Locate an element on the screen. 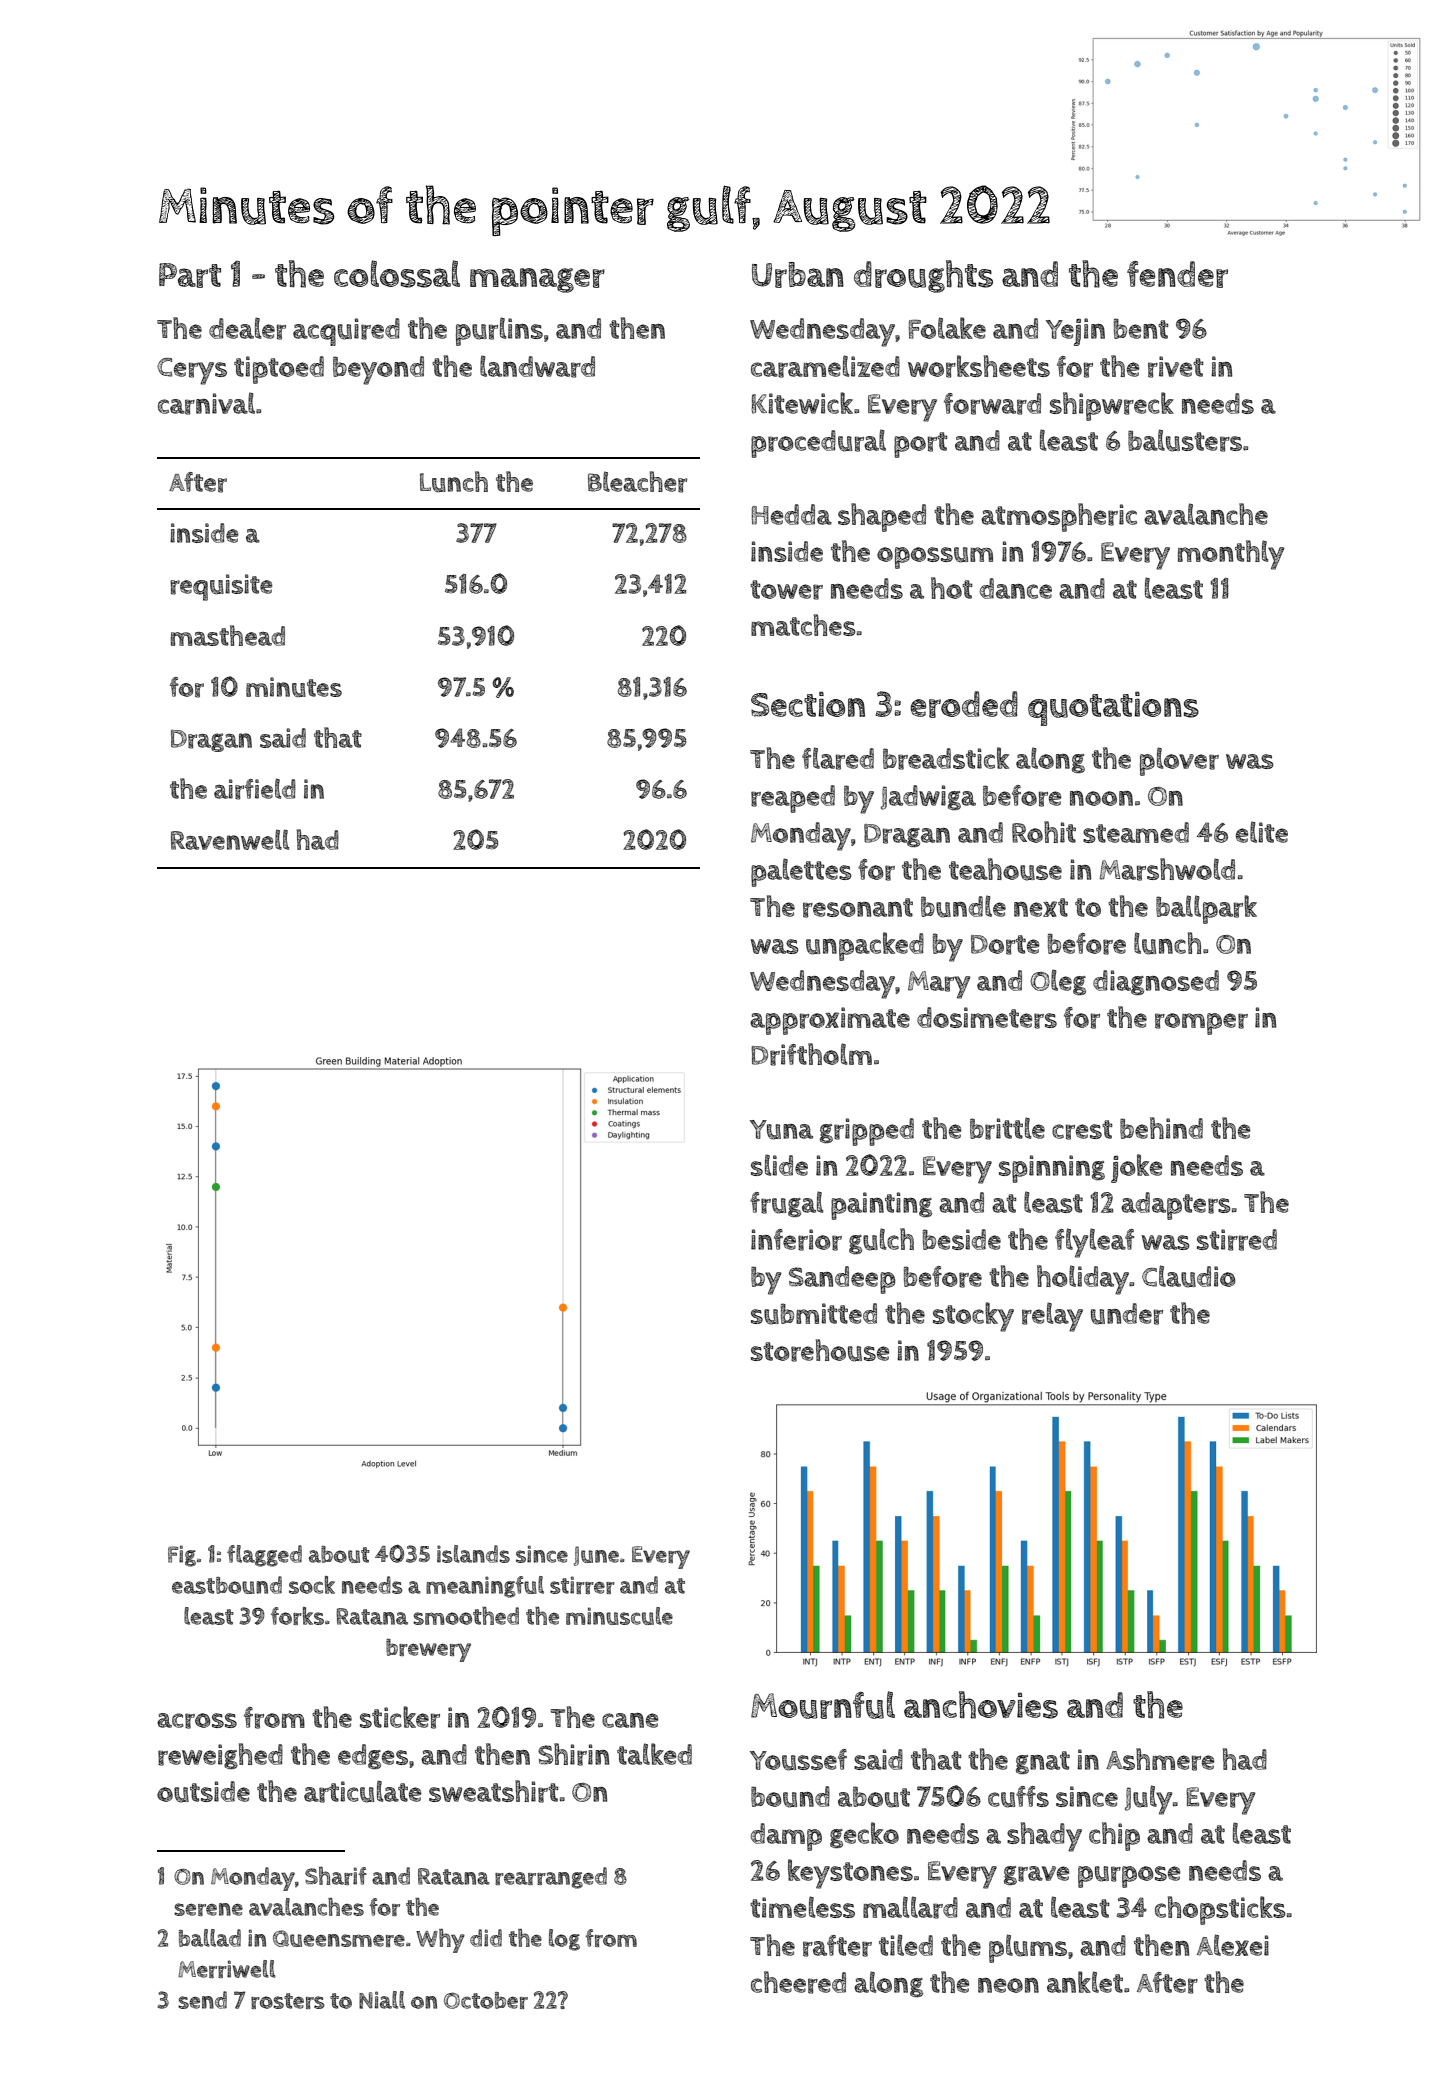 Image resolution: width=1450 pixels, height=2100 pixels. storehouse is located at coordinates (820, 1350).
